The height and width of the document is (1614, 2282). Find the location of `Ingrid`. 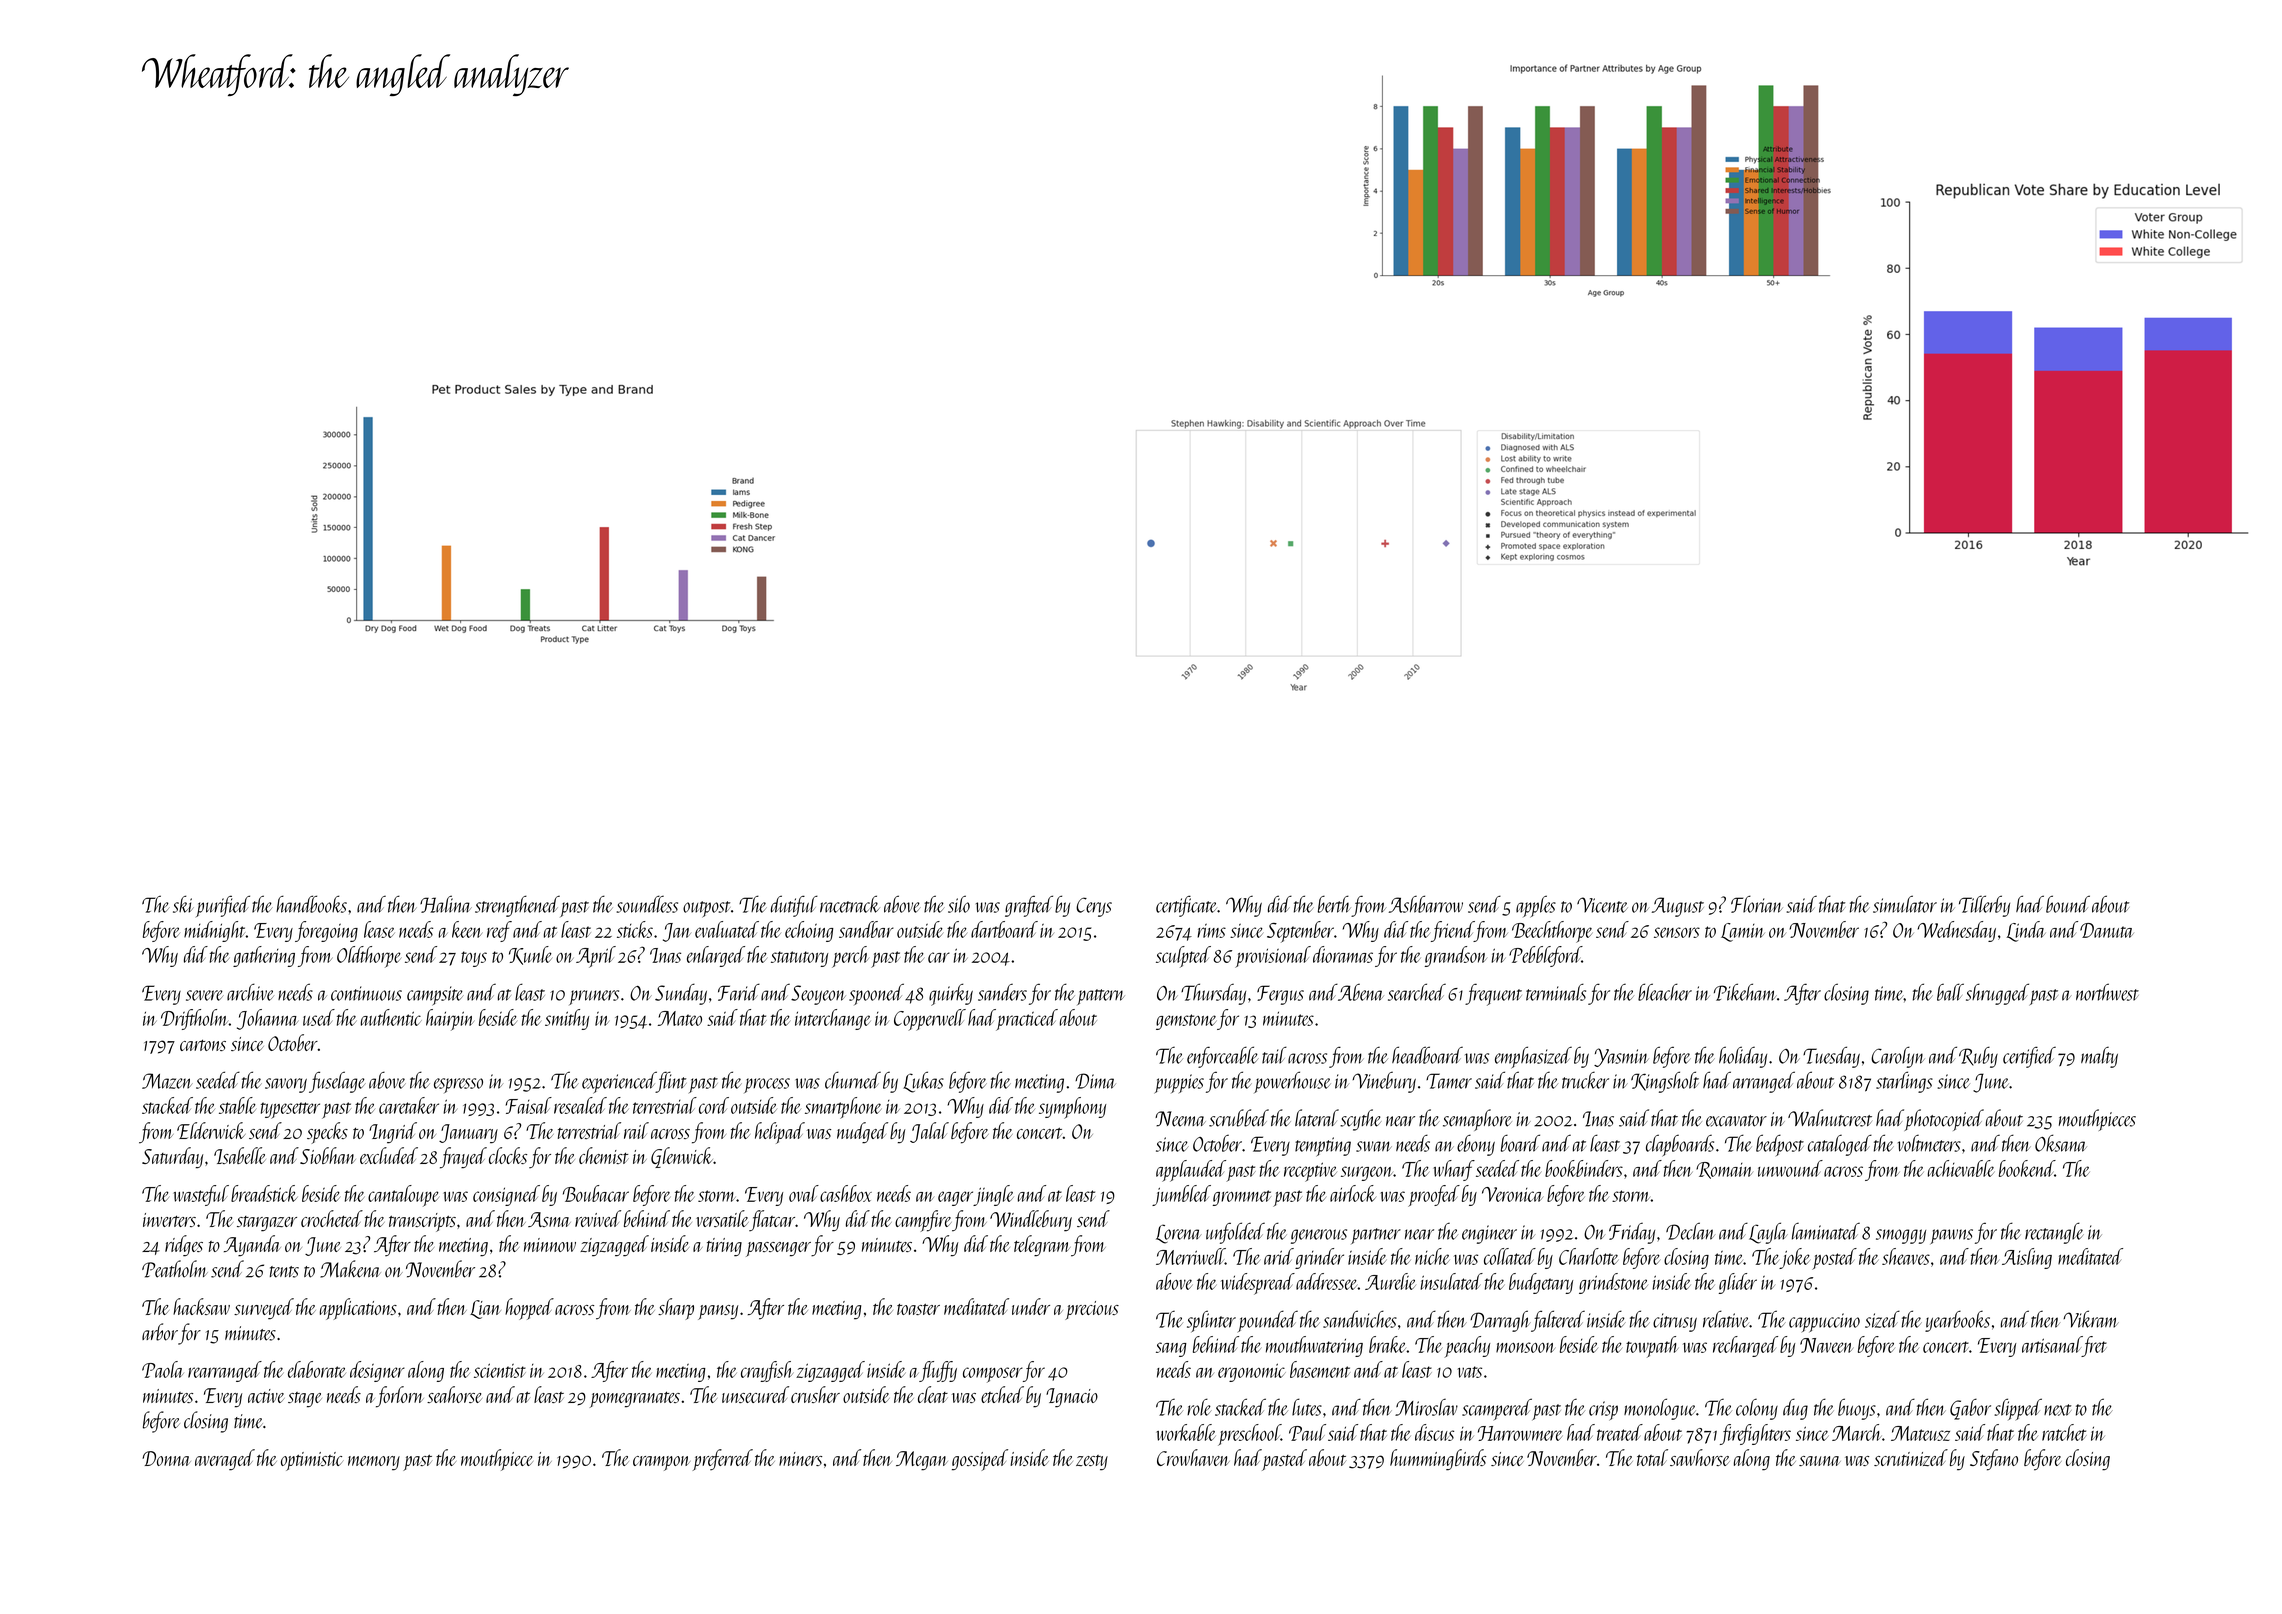

Ingrid is located at coordinates (393, 1133).
